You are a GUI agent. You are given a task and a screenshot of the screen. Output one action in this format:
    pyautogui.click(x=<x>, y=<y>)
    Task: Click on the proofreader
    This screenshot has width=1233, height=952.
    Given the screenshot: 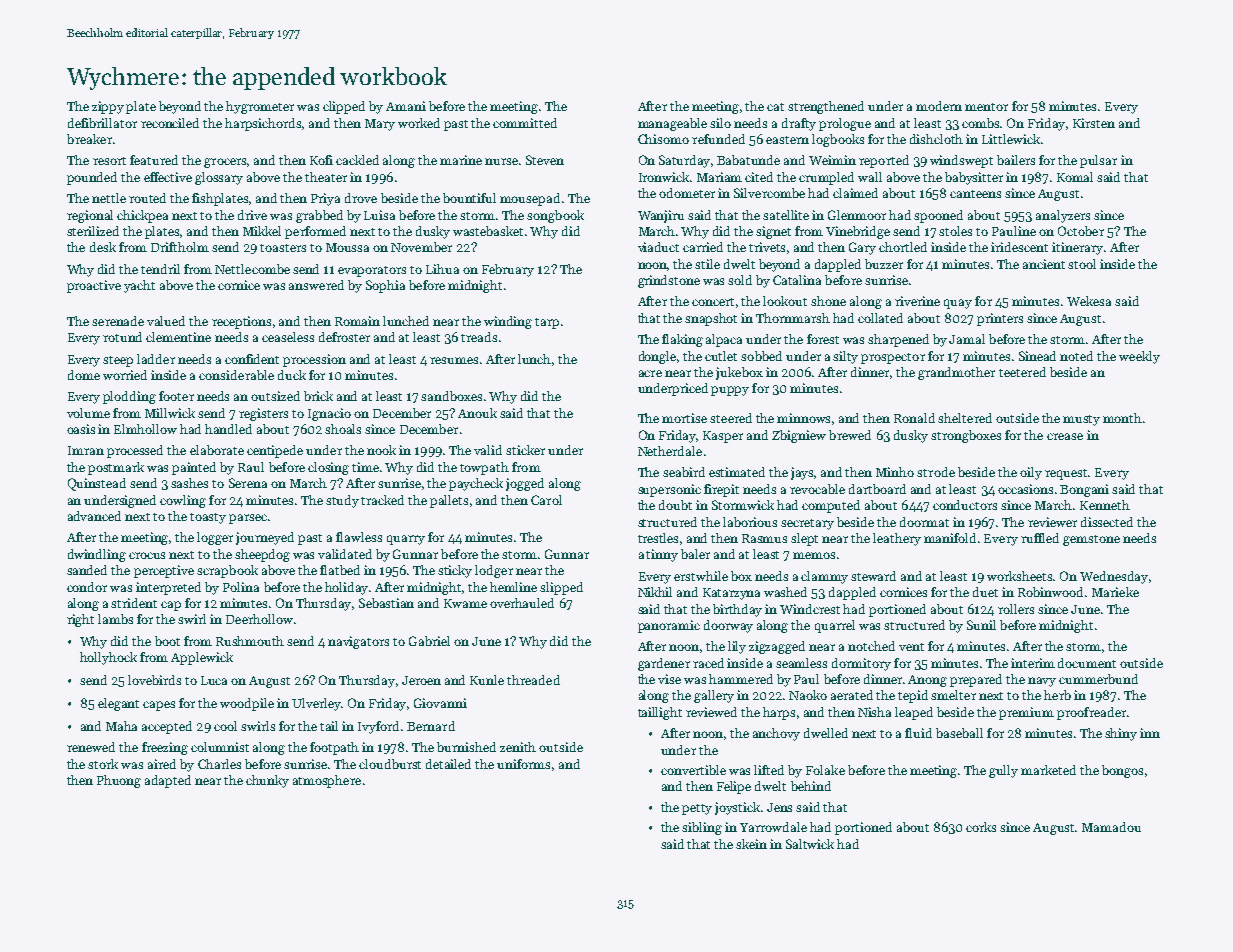 What is the action you would take?
    pyautogui.click(x=1091, y=713)
